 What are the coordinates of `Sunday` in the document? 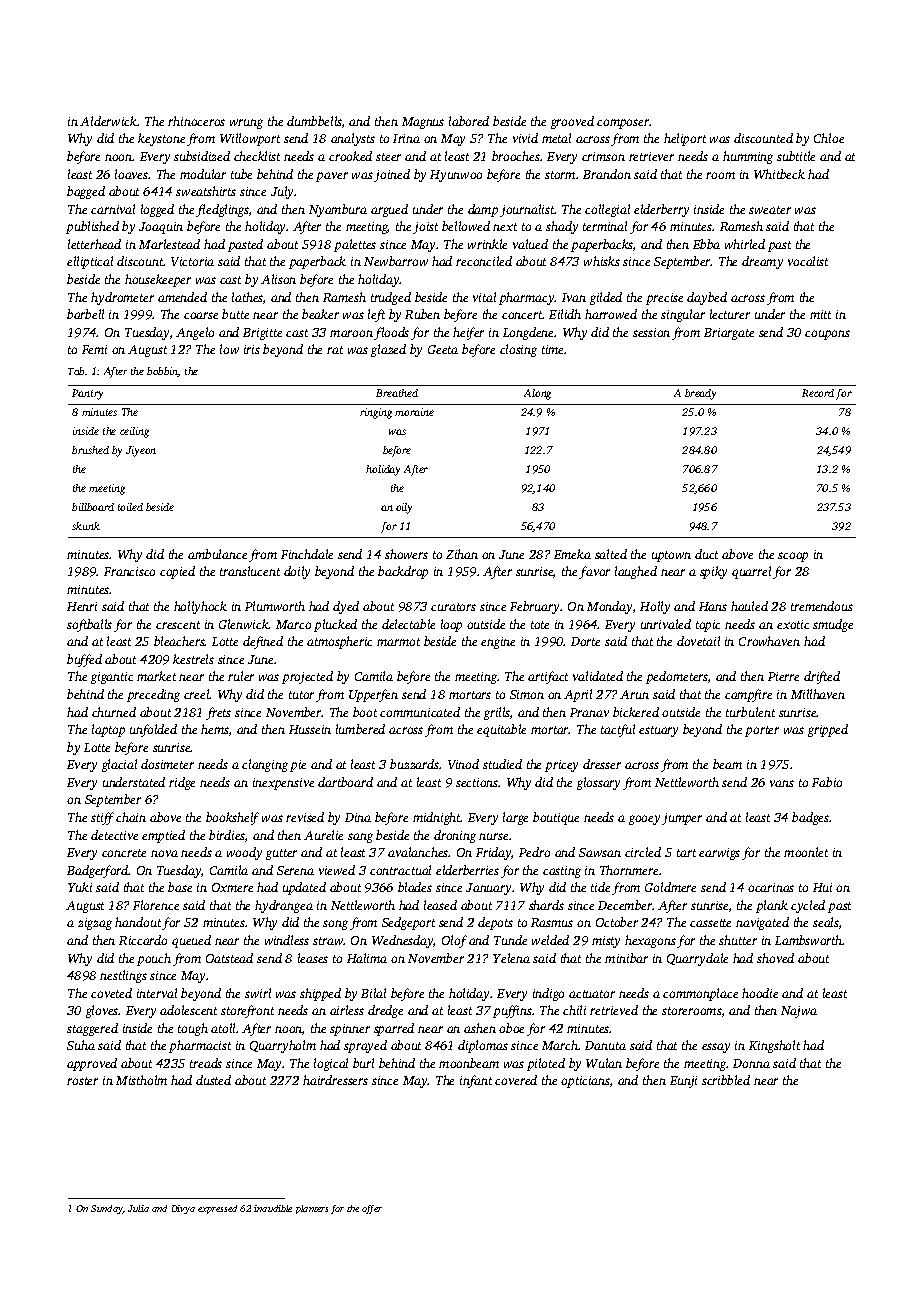 It's located at (107, 1209).
